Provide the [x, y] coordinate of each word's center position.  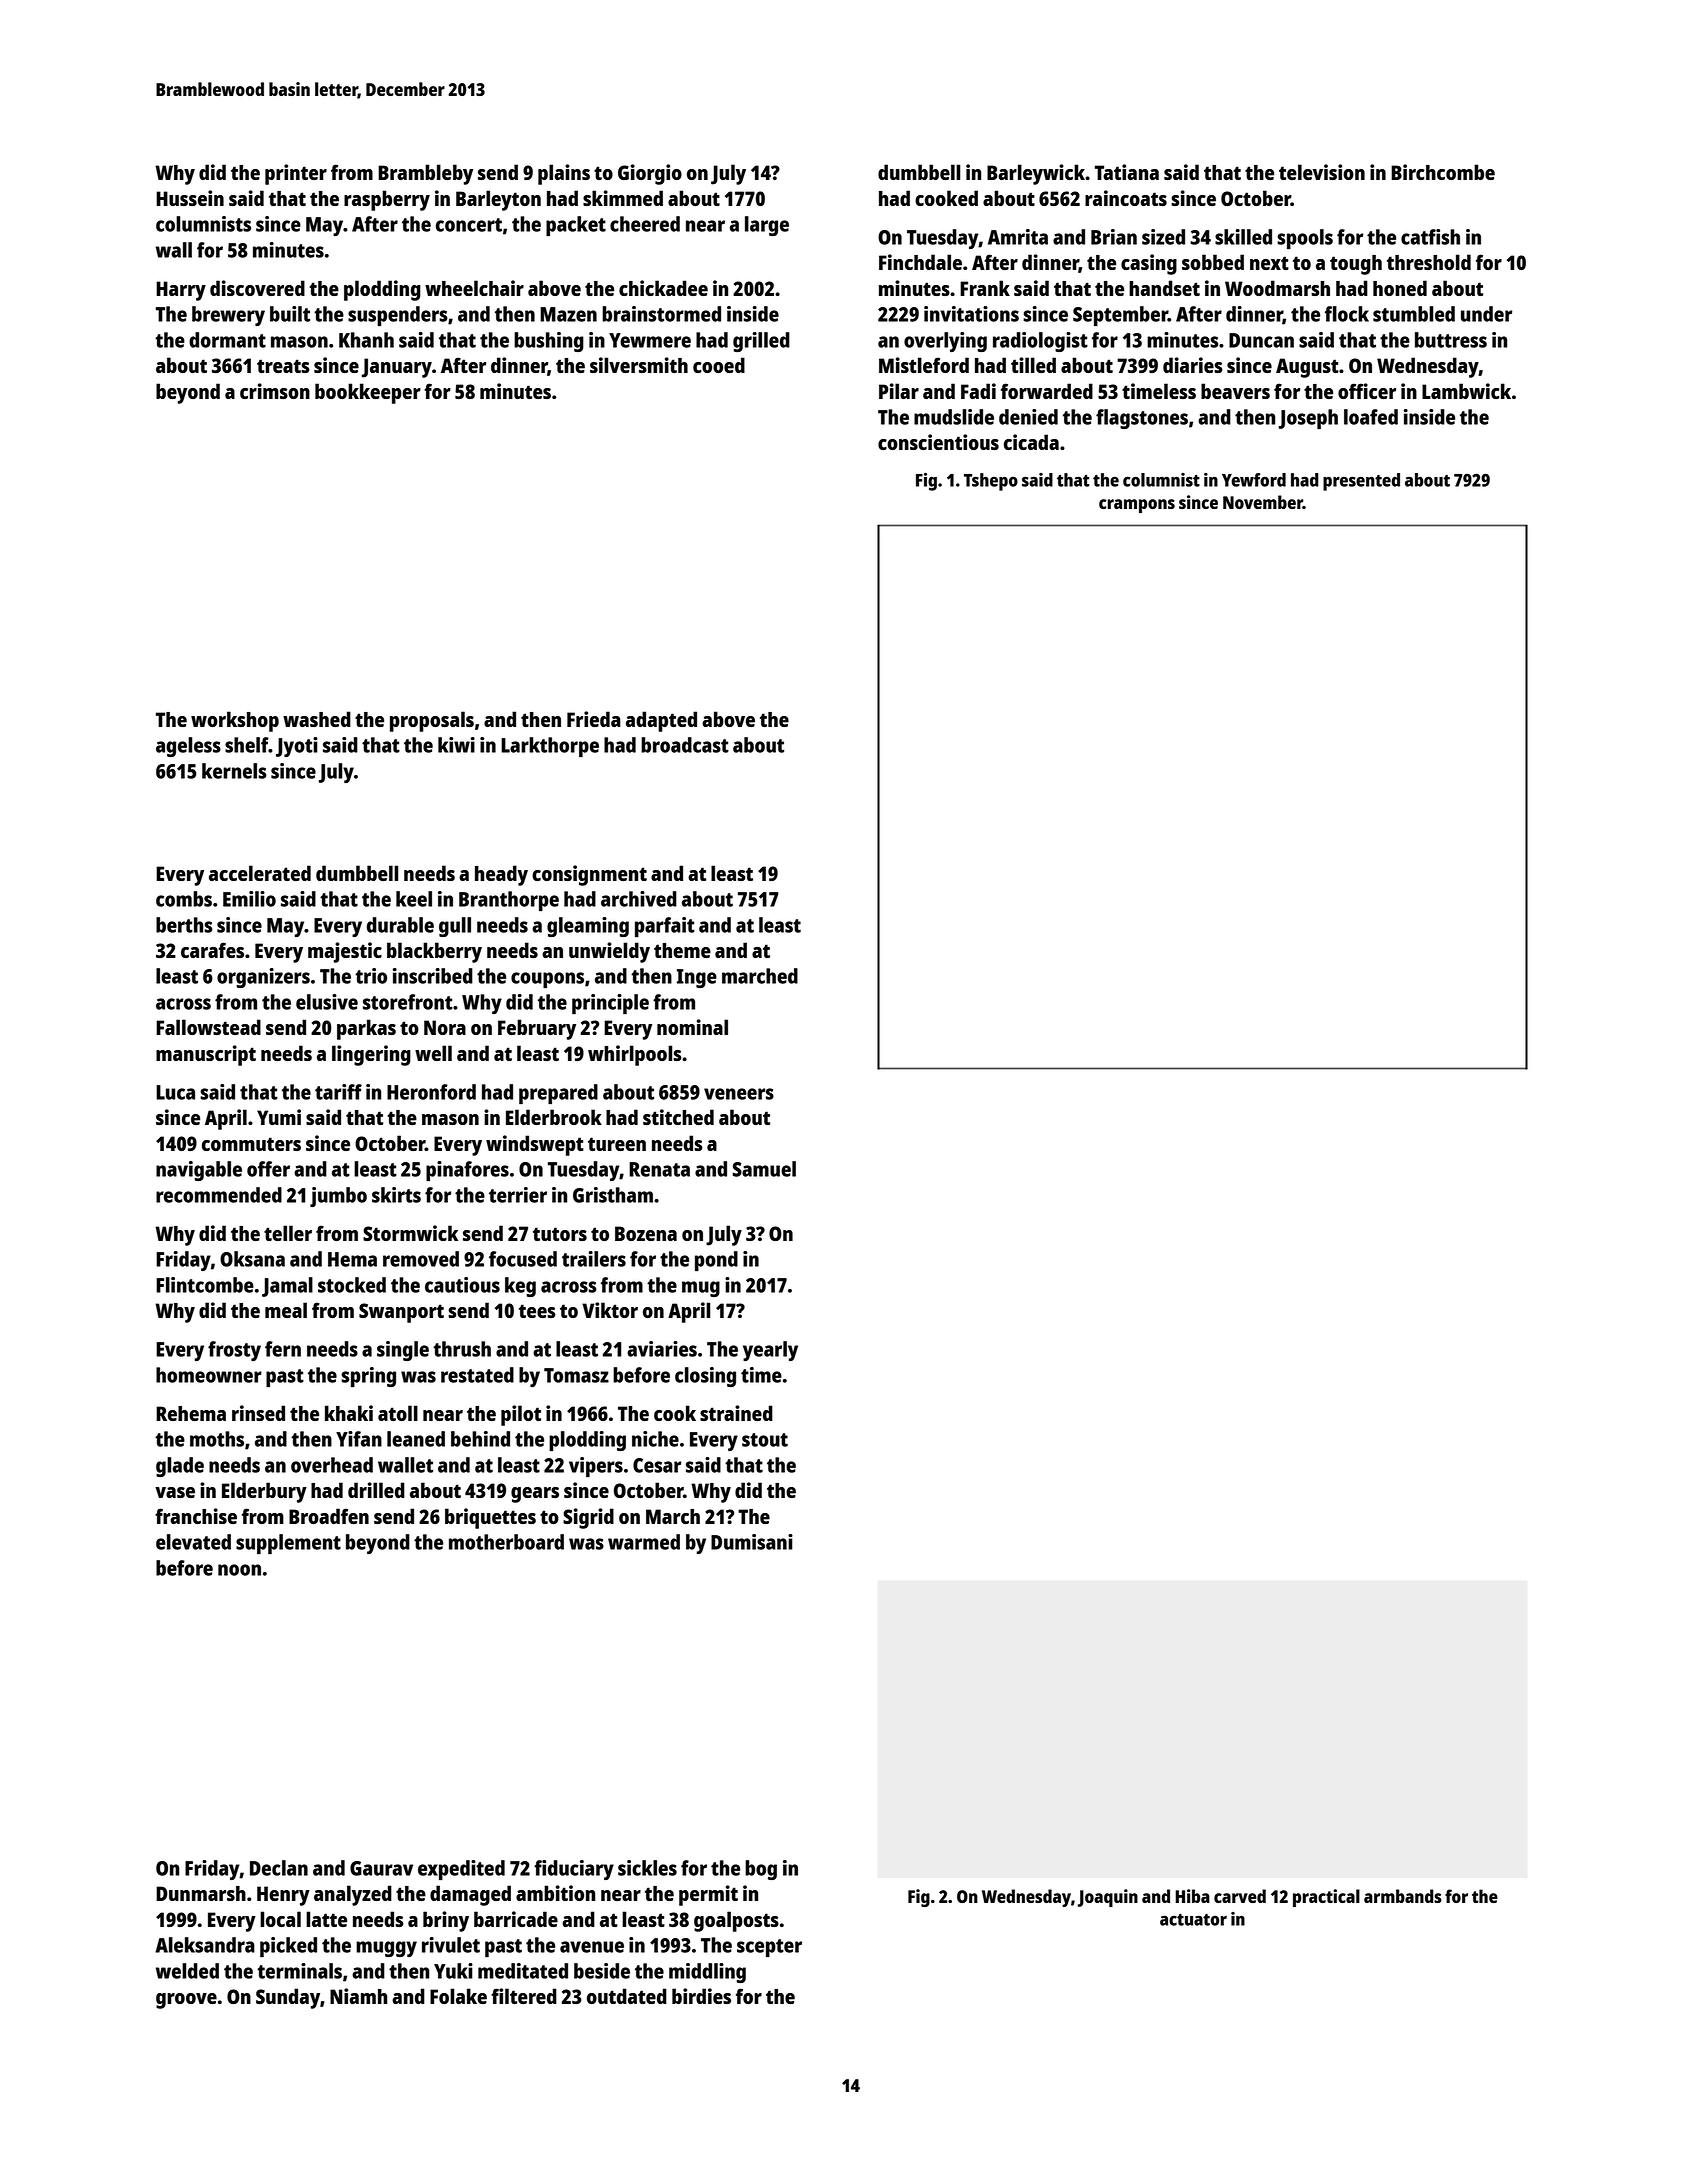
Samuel [764, 1169]
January [397, 368]
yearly [770, 1351]
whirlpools [635, 1055]
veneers [739, 1094]
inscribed [433, 976]
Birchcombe [1443, 172]
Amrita [1018, 237]
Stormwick [410, 1233]
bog [761, 1870]
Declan [279, 1868]
